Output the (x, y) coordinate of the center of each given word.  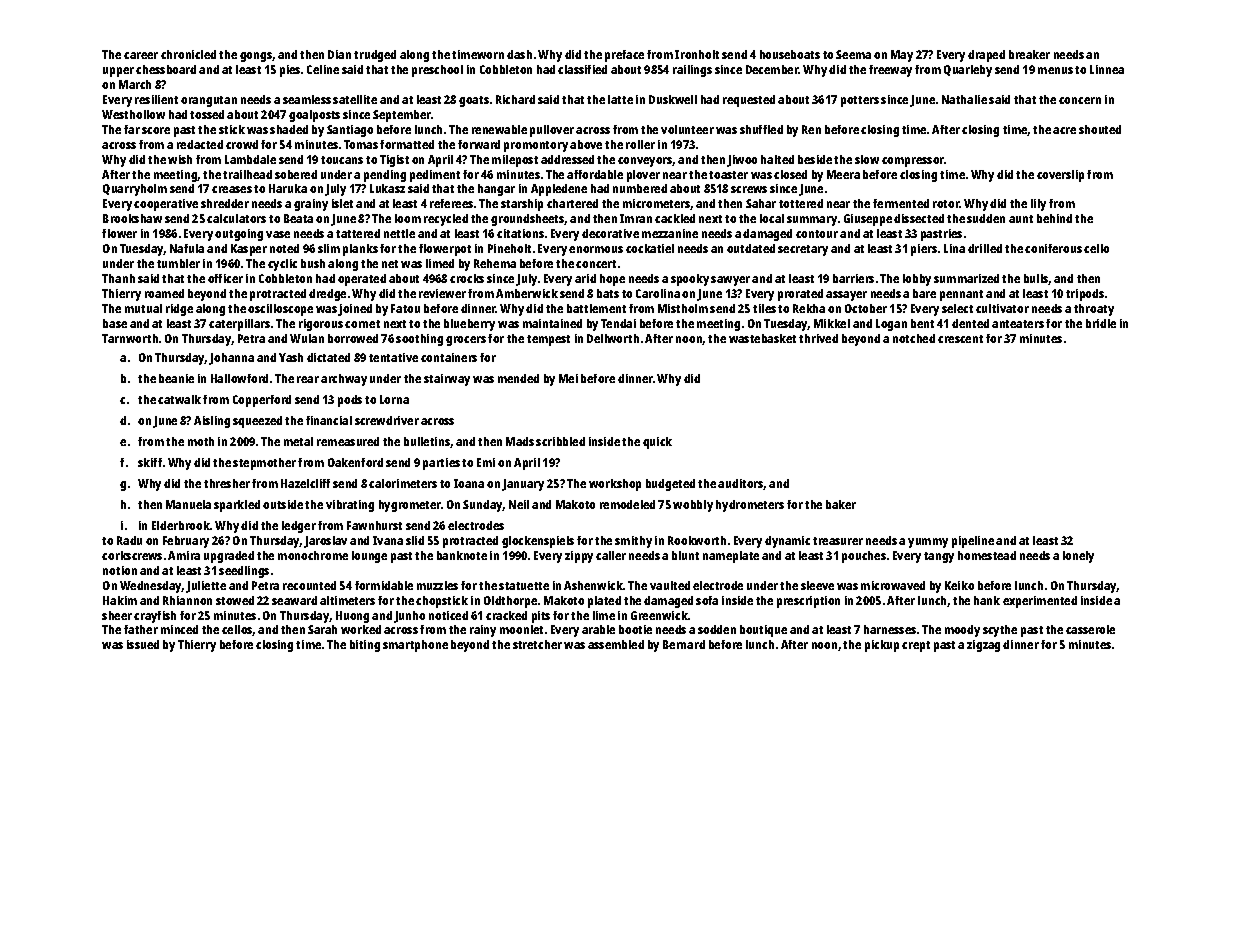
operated (362, 280)
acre (1064, 130)
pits (541, 617)
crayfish (155, 617)
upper (118, 72)
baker (841, 504)
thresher (227, 483)
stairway (447, 380)
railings (692, 71)
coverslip (1060, 176)
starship (522, 205)
